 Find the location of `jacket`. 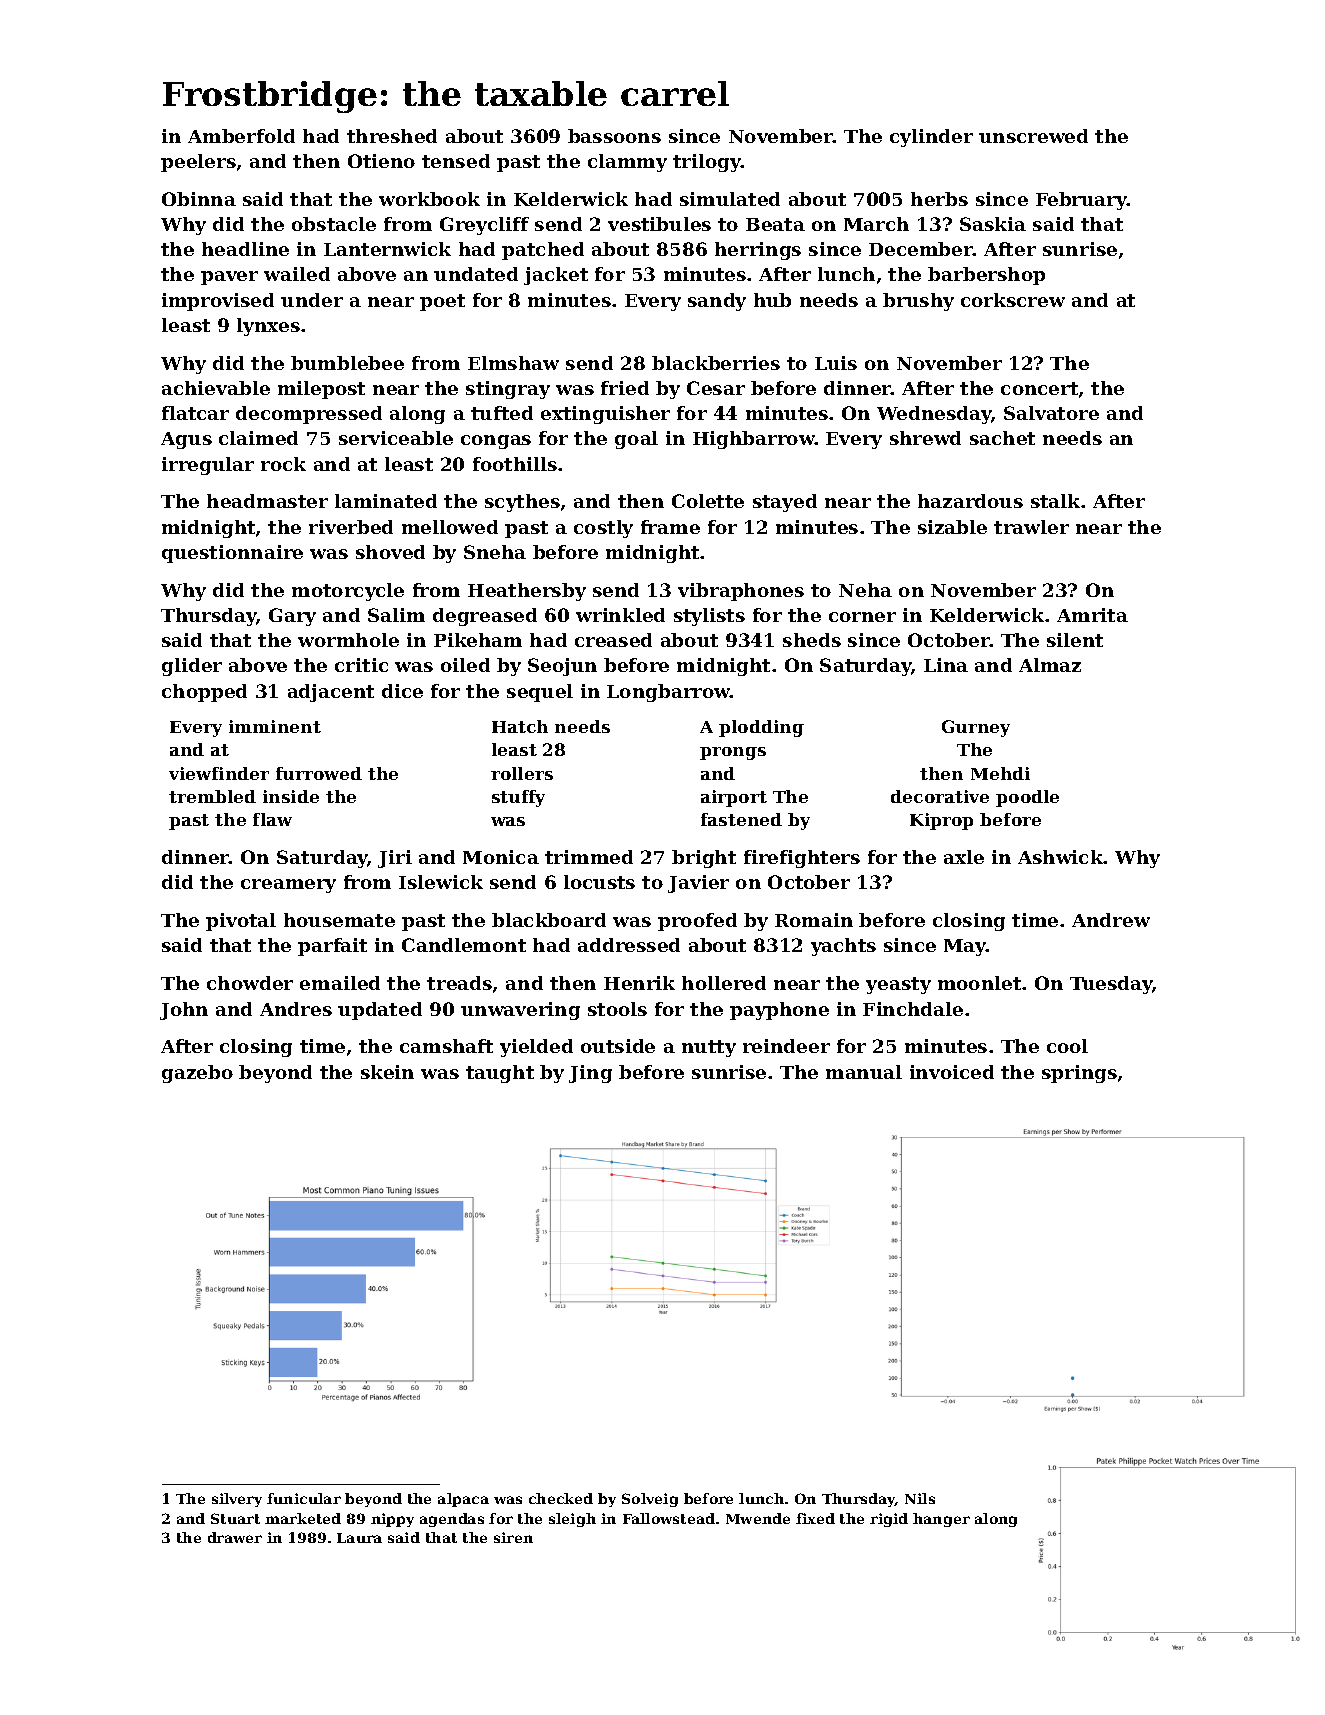

jacket is located at coordinates (556, 276).
